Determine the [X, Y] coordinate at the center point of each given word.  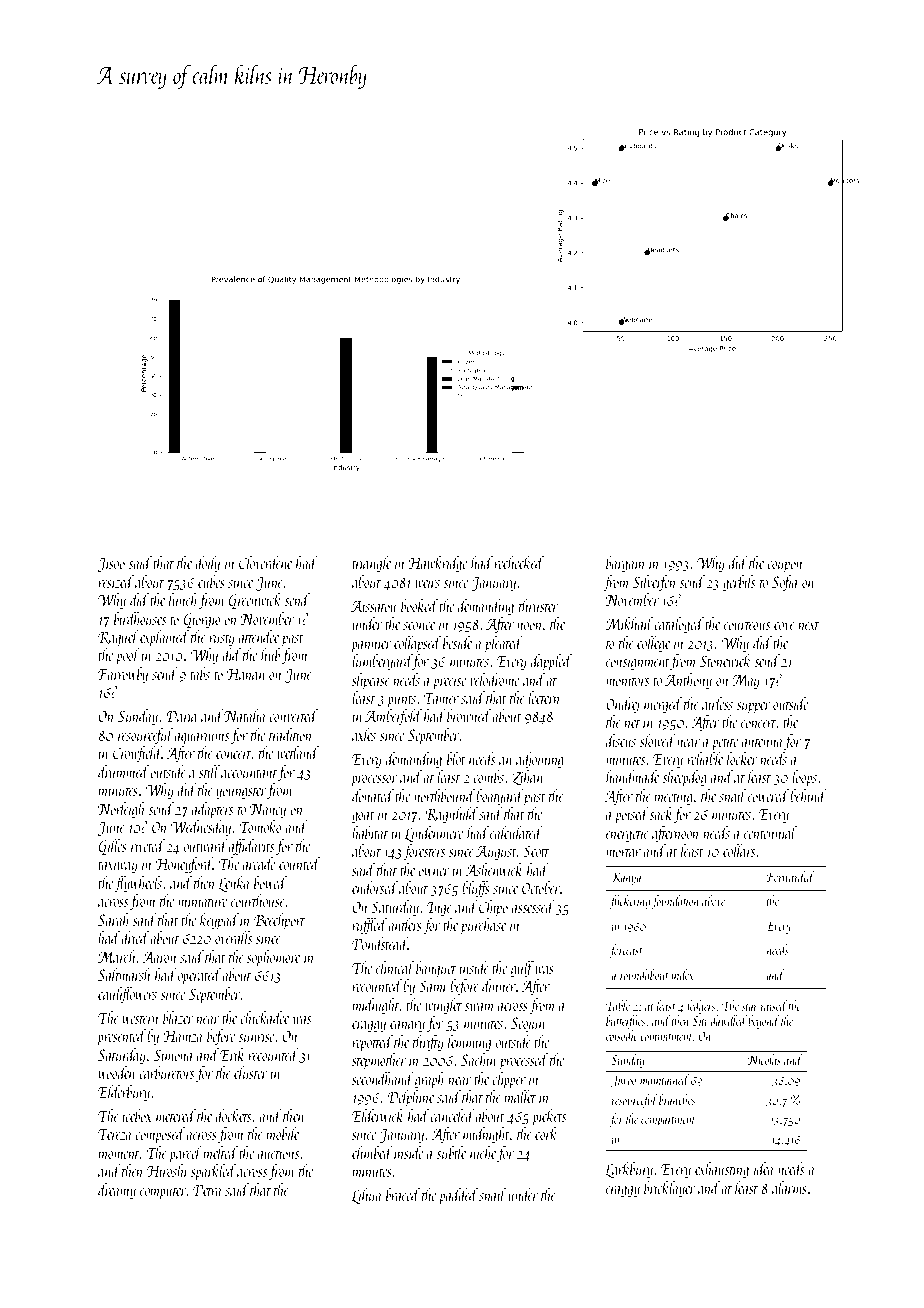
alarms [789, 1187]
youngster [241, 793]
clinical [395, 967]
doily [207, 564]
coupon [785, 567]
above [713, 900]
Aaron [159, 957]
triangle [371, 564]
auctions [278, 1153]
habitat [370, 832]
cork [546, 1133]
